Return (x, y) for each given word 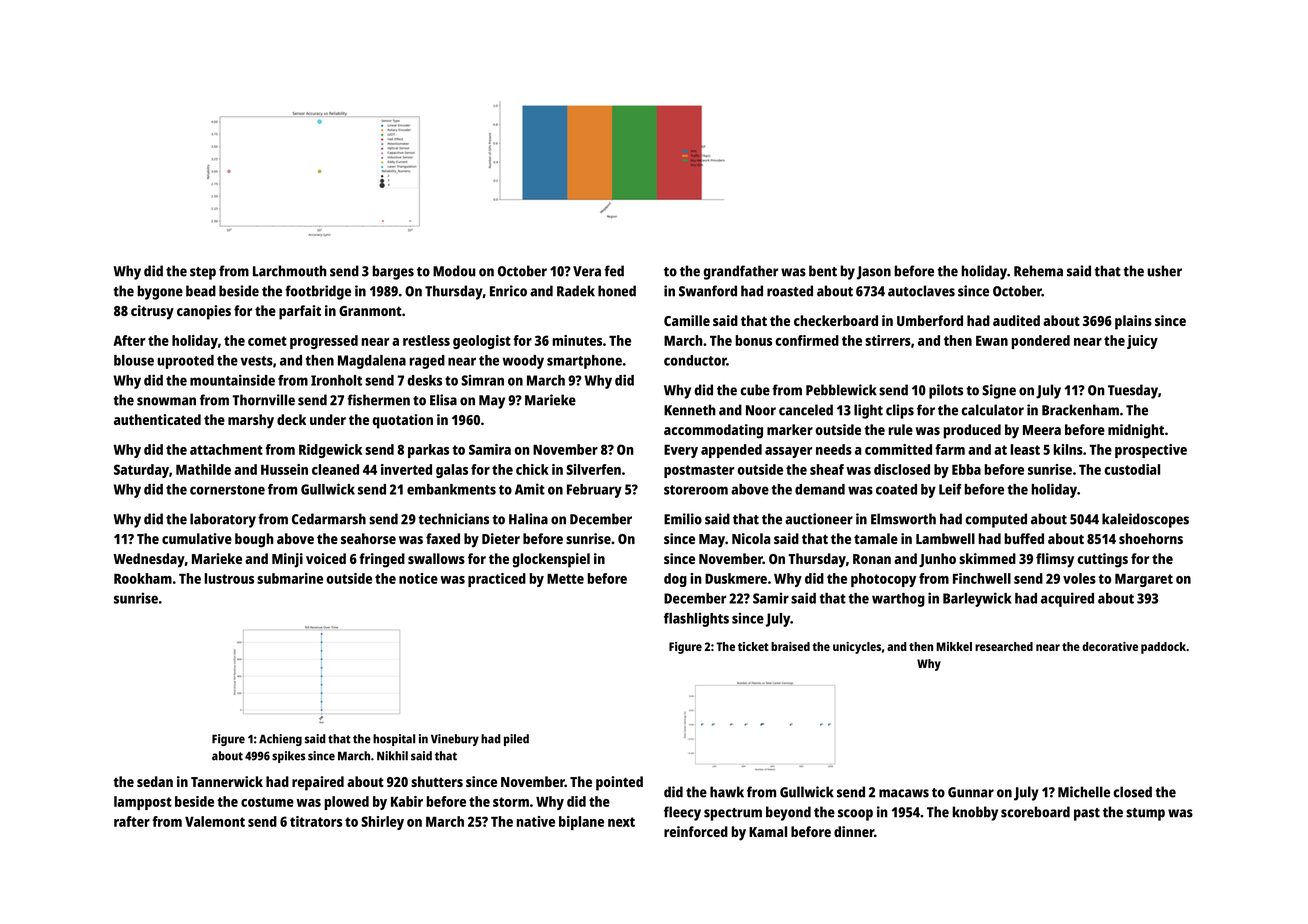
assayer (788, 452)
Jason (874, 273)
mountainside (232, 380)
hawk (727, 792)
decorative (1110, 646)
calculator (992, 410)
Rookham (143, 578)
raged (427, 362)
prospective (1151, 451)
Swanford (708, 291)
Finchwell (982, 578)
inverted (406, 469)
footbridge (318, 292)
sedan (155, 781)
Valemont (215, 821)
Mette (565, 579)
